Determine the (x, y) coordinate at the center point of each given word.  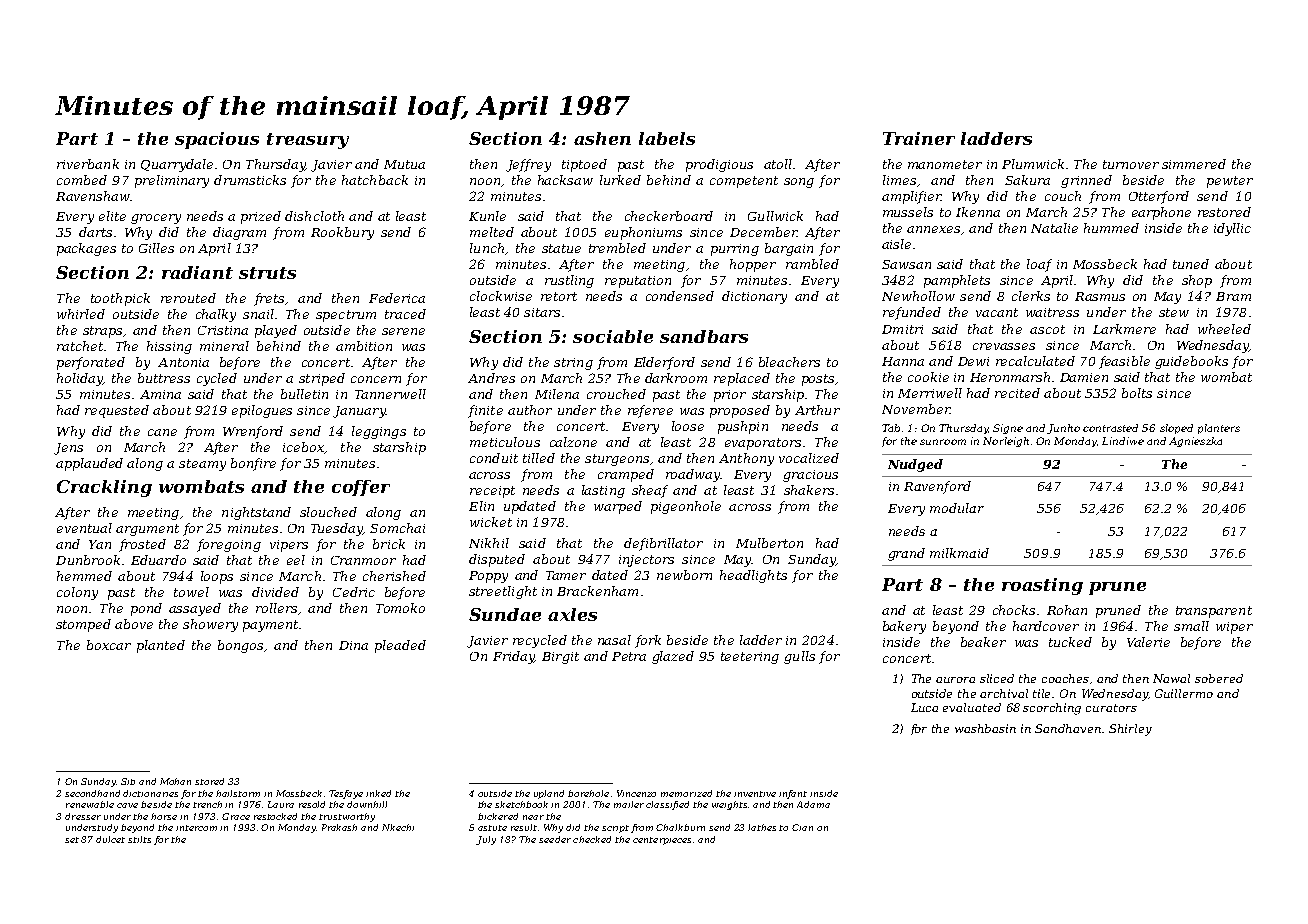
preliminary (172, 181)
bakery (904, 627)
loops (217, 577)
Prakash (339, 827)
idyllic (1232, 229)
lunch (487, 248)
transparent (1214, 612)
